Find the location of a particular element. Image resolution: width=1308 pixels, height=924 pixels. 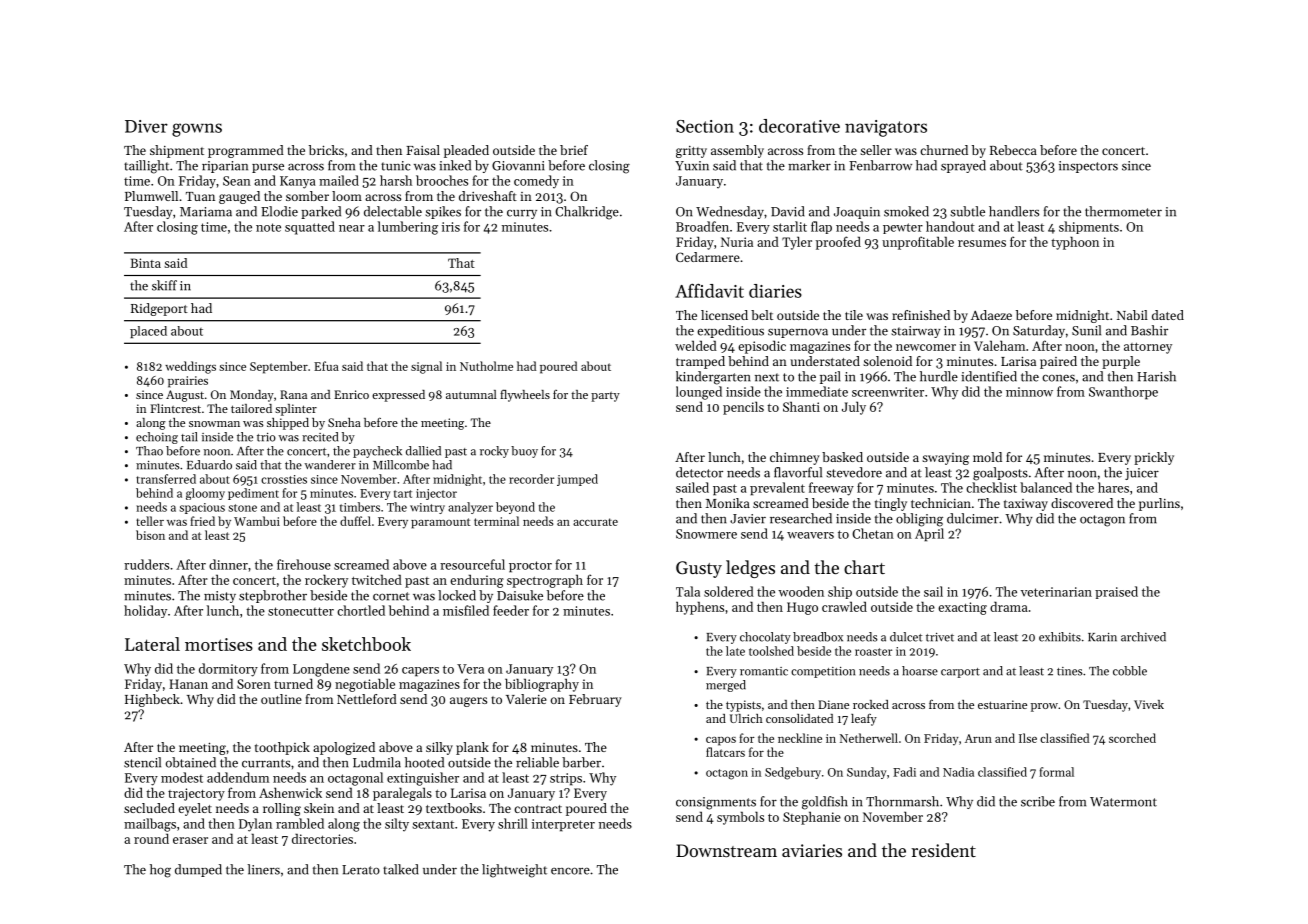

Section is located at coordinates (705, 126).
